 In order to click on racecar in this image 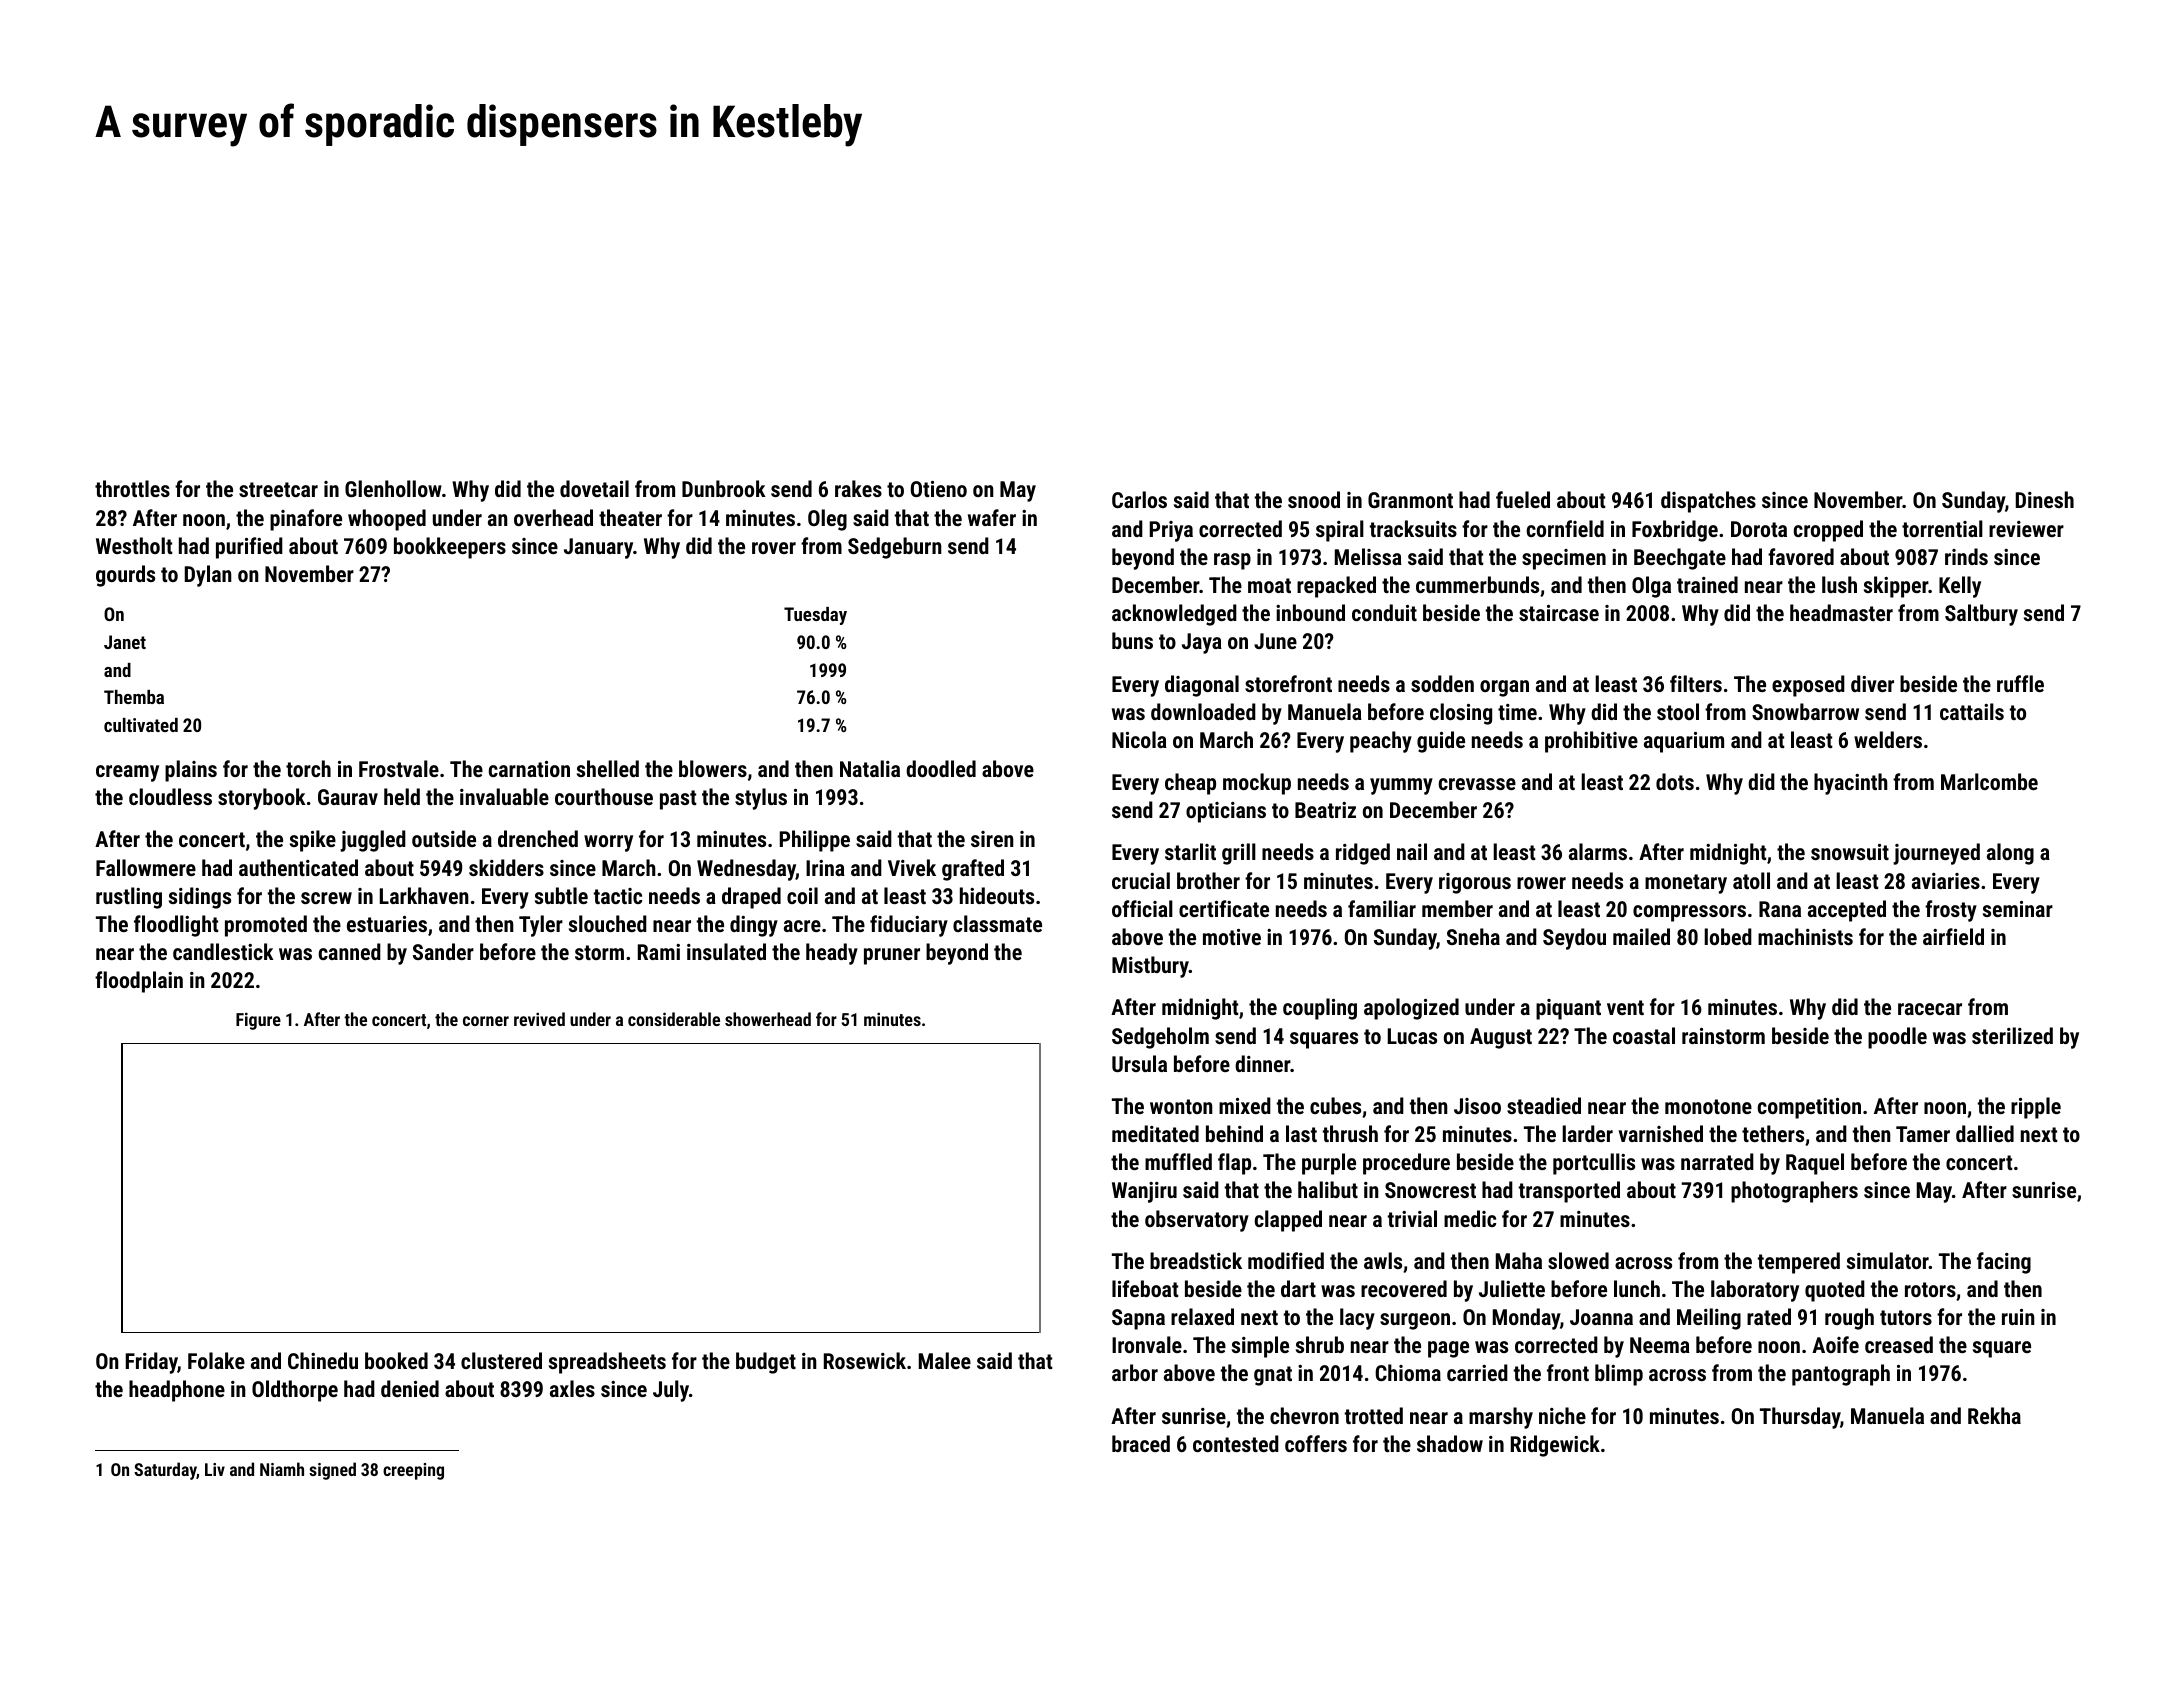, I will do `click(1930, 1009)`.
